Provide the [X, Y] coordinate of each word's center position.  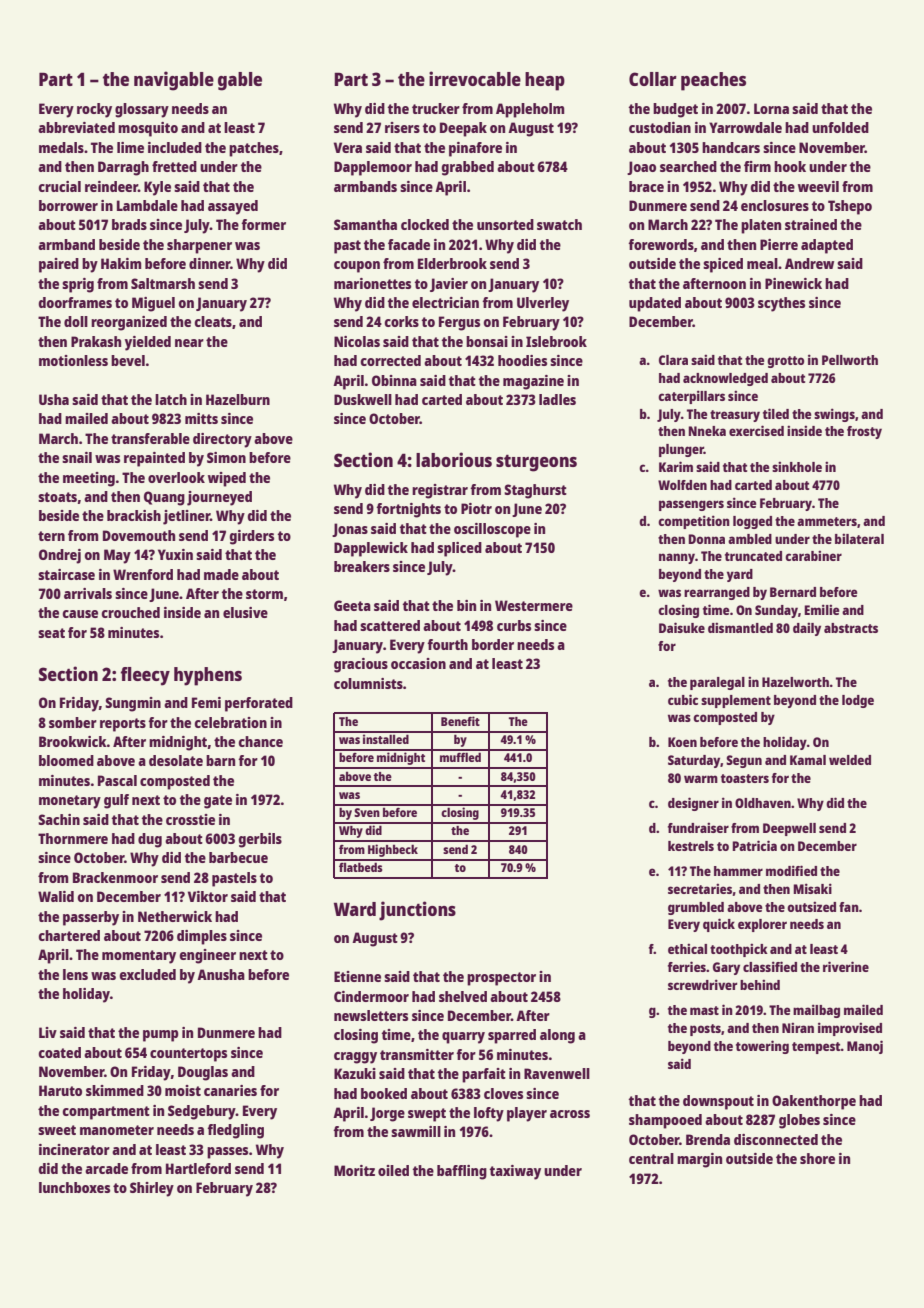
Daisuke [682, 627]
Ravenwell [557, 1073]
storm [264, 594]
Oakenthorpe [814, 1102]
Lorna [771, 108]
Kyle [157, 188]
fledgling [235, 1131]
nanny [677, 558]
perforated [259, 704]
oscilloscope [492, 530]
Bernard [793, 592]
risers [402, 127]
